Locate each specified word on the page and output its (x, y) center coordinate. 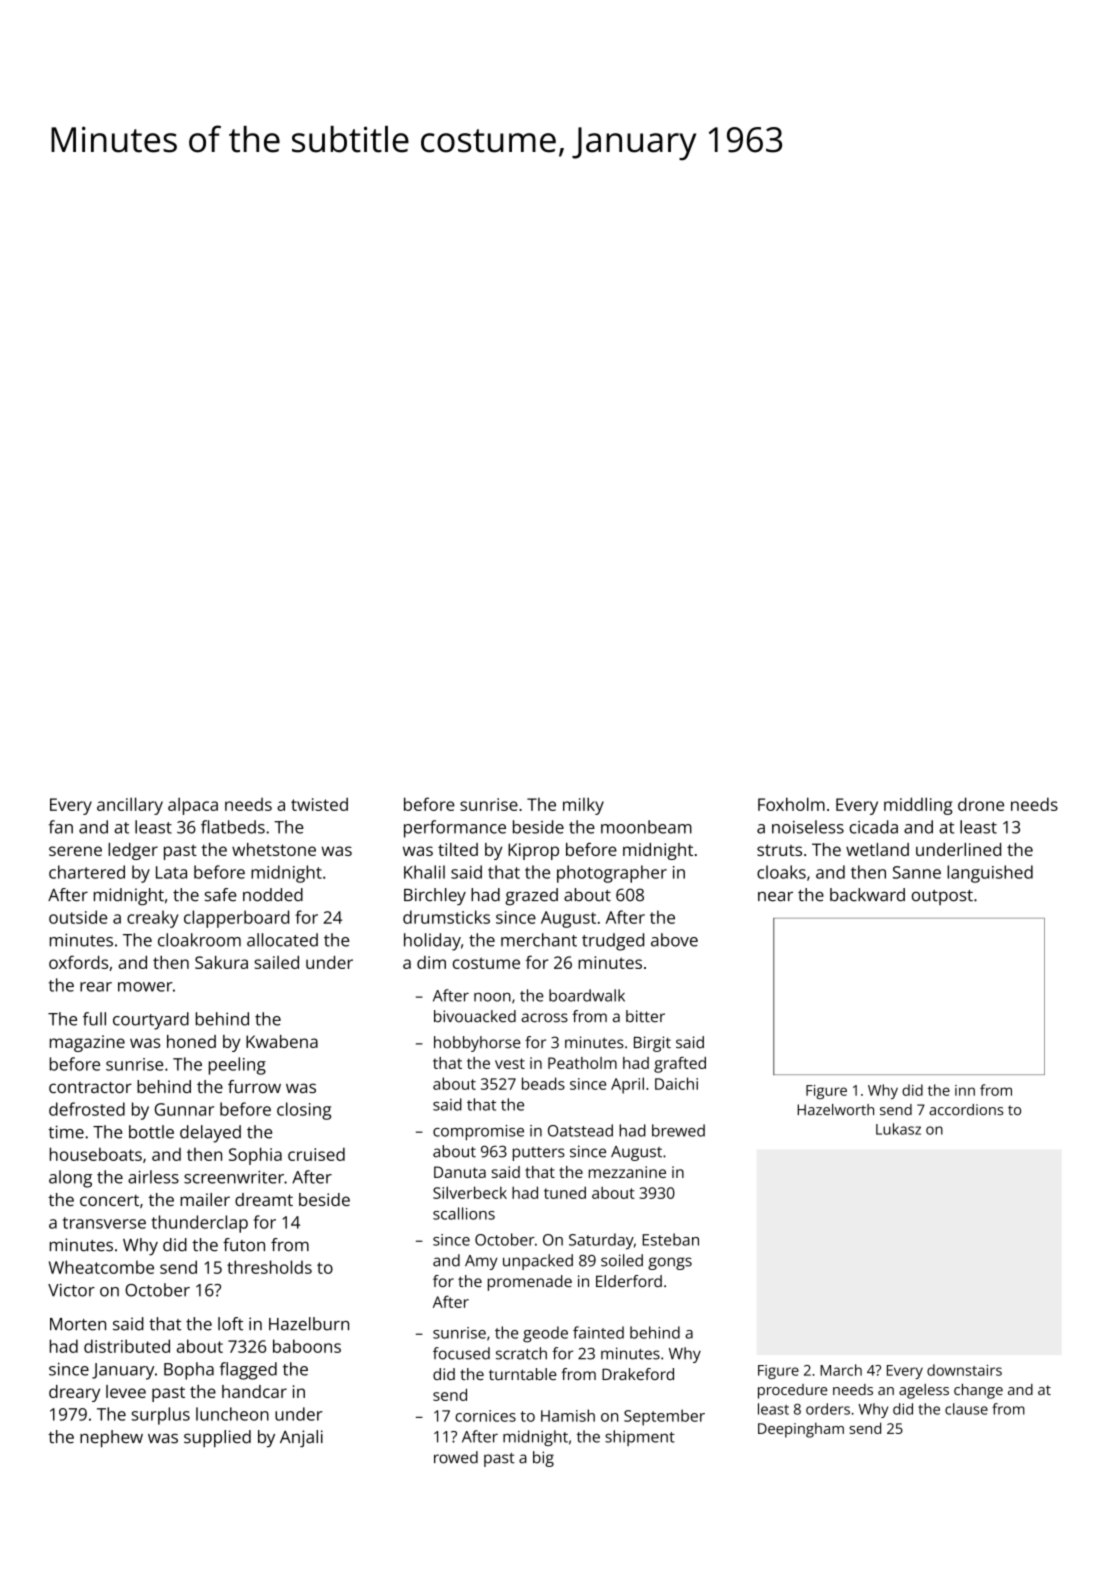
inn (965, 1090)
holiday (432, 942)
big (543, 1459)
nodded (273, 895)
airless (153, 1177)
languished (990, 874)
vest (510, 1063)
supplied (217, 1438)
